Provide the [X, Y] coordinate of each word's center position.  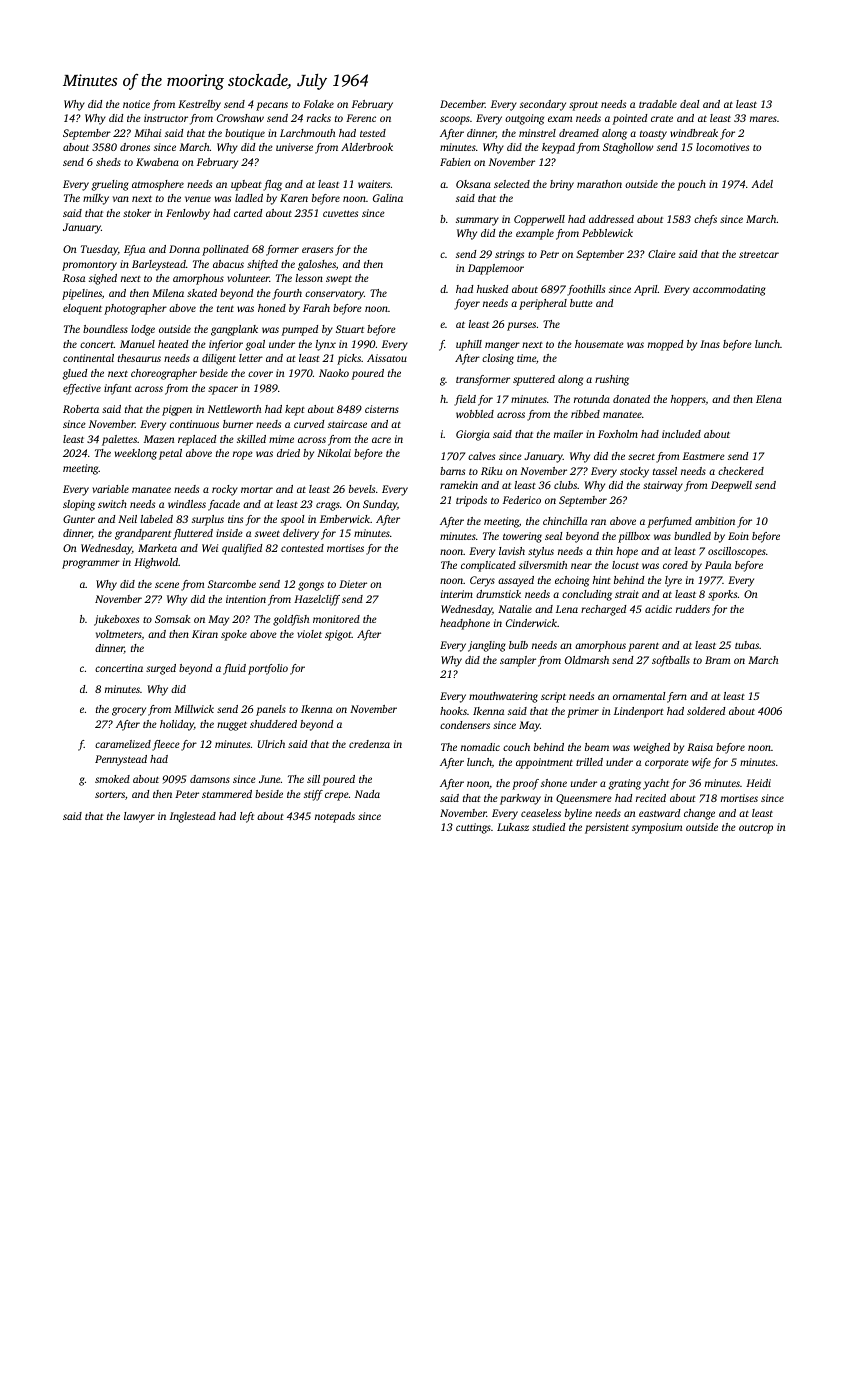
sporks [722, 595]
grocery [129, 711]
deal [689, 104]
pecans [272, 106]
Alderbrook [367, 147]
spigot [338, 635]
